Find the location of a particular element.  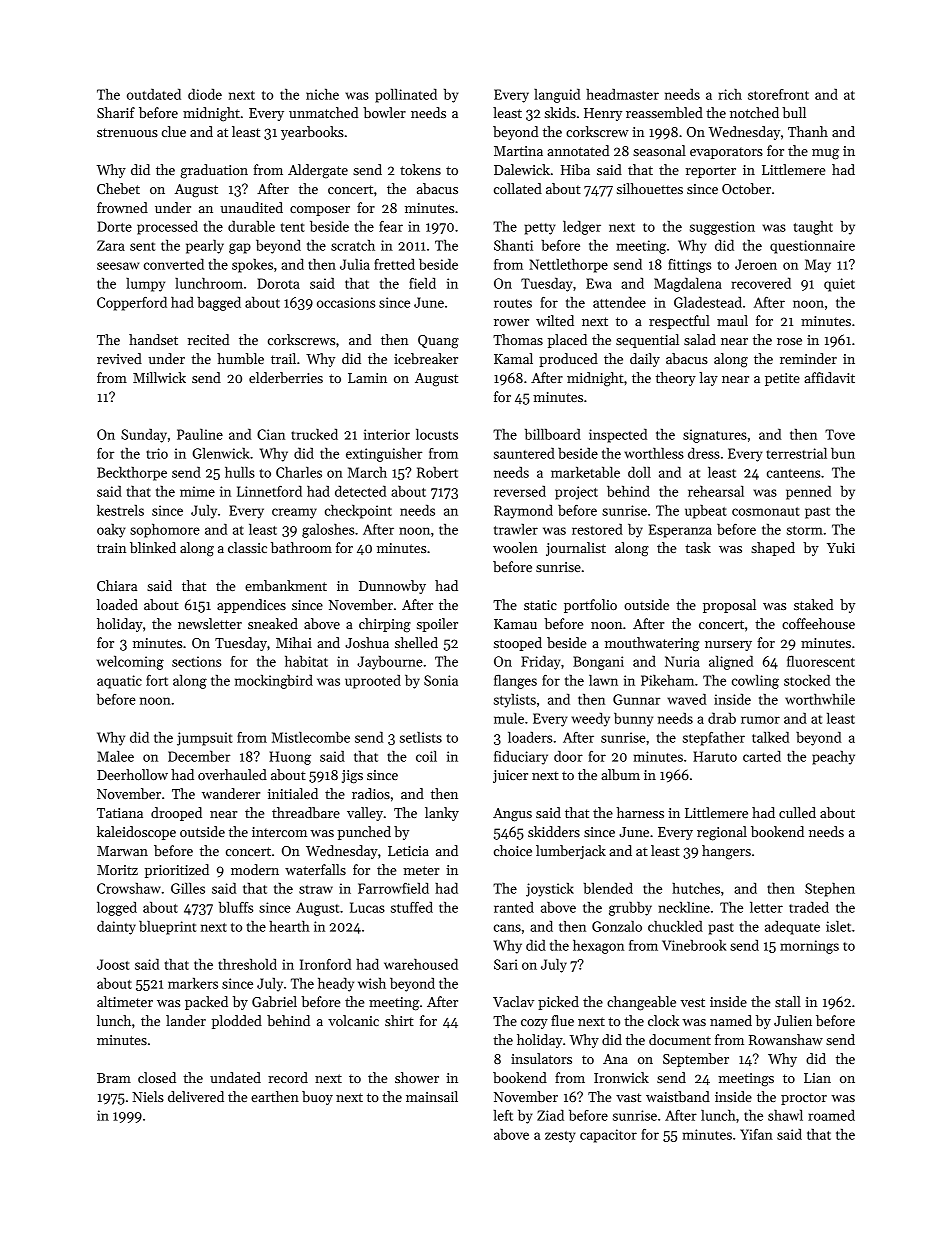

pollinated is located at coordinates (406, 96).
